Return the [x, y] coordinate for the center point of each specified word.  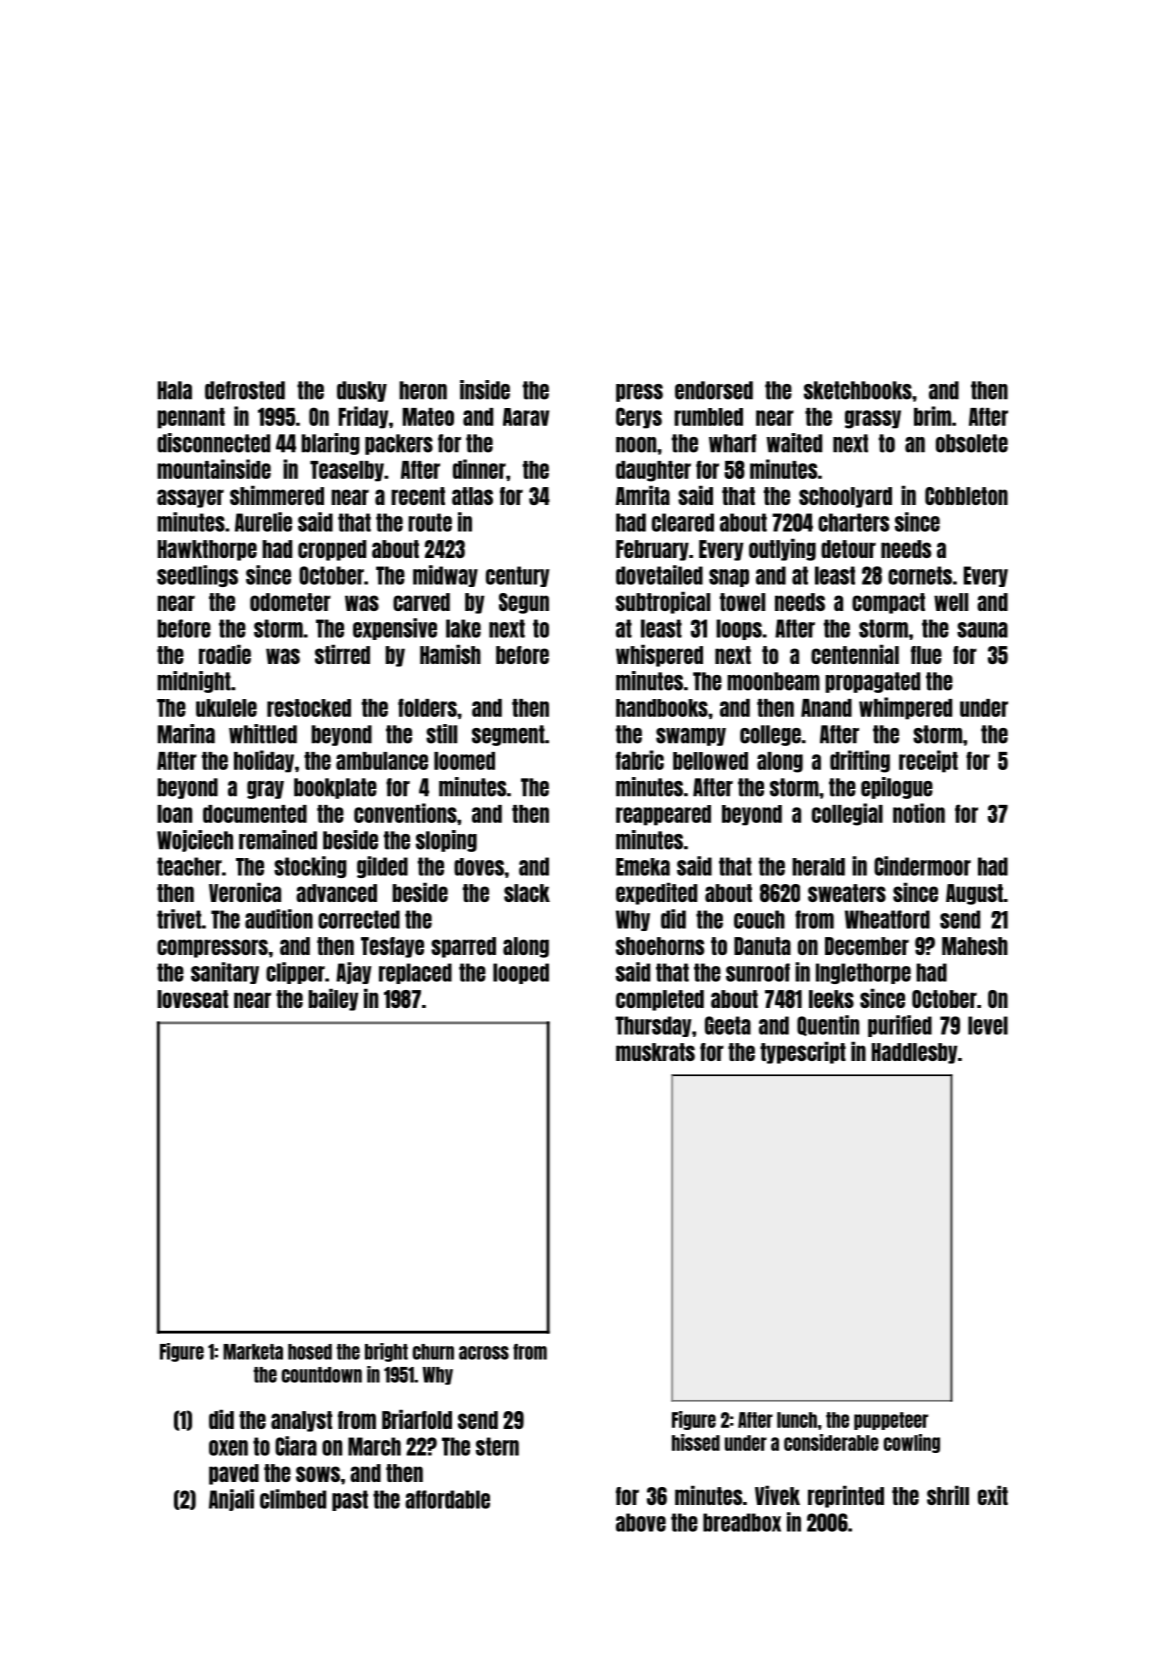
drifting [860, 761]
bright [386, 1352]
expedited [656, 894]
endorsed [714, 390]
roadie [225, 654]
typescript [803, 1053]
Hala [175, 390]
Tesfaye [392, 947]
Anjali [231, 1500]
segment [508, 735]
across [484, 1353]
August [974, 894]
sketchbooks [858, 390]
